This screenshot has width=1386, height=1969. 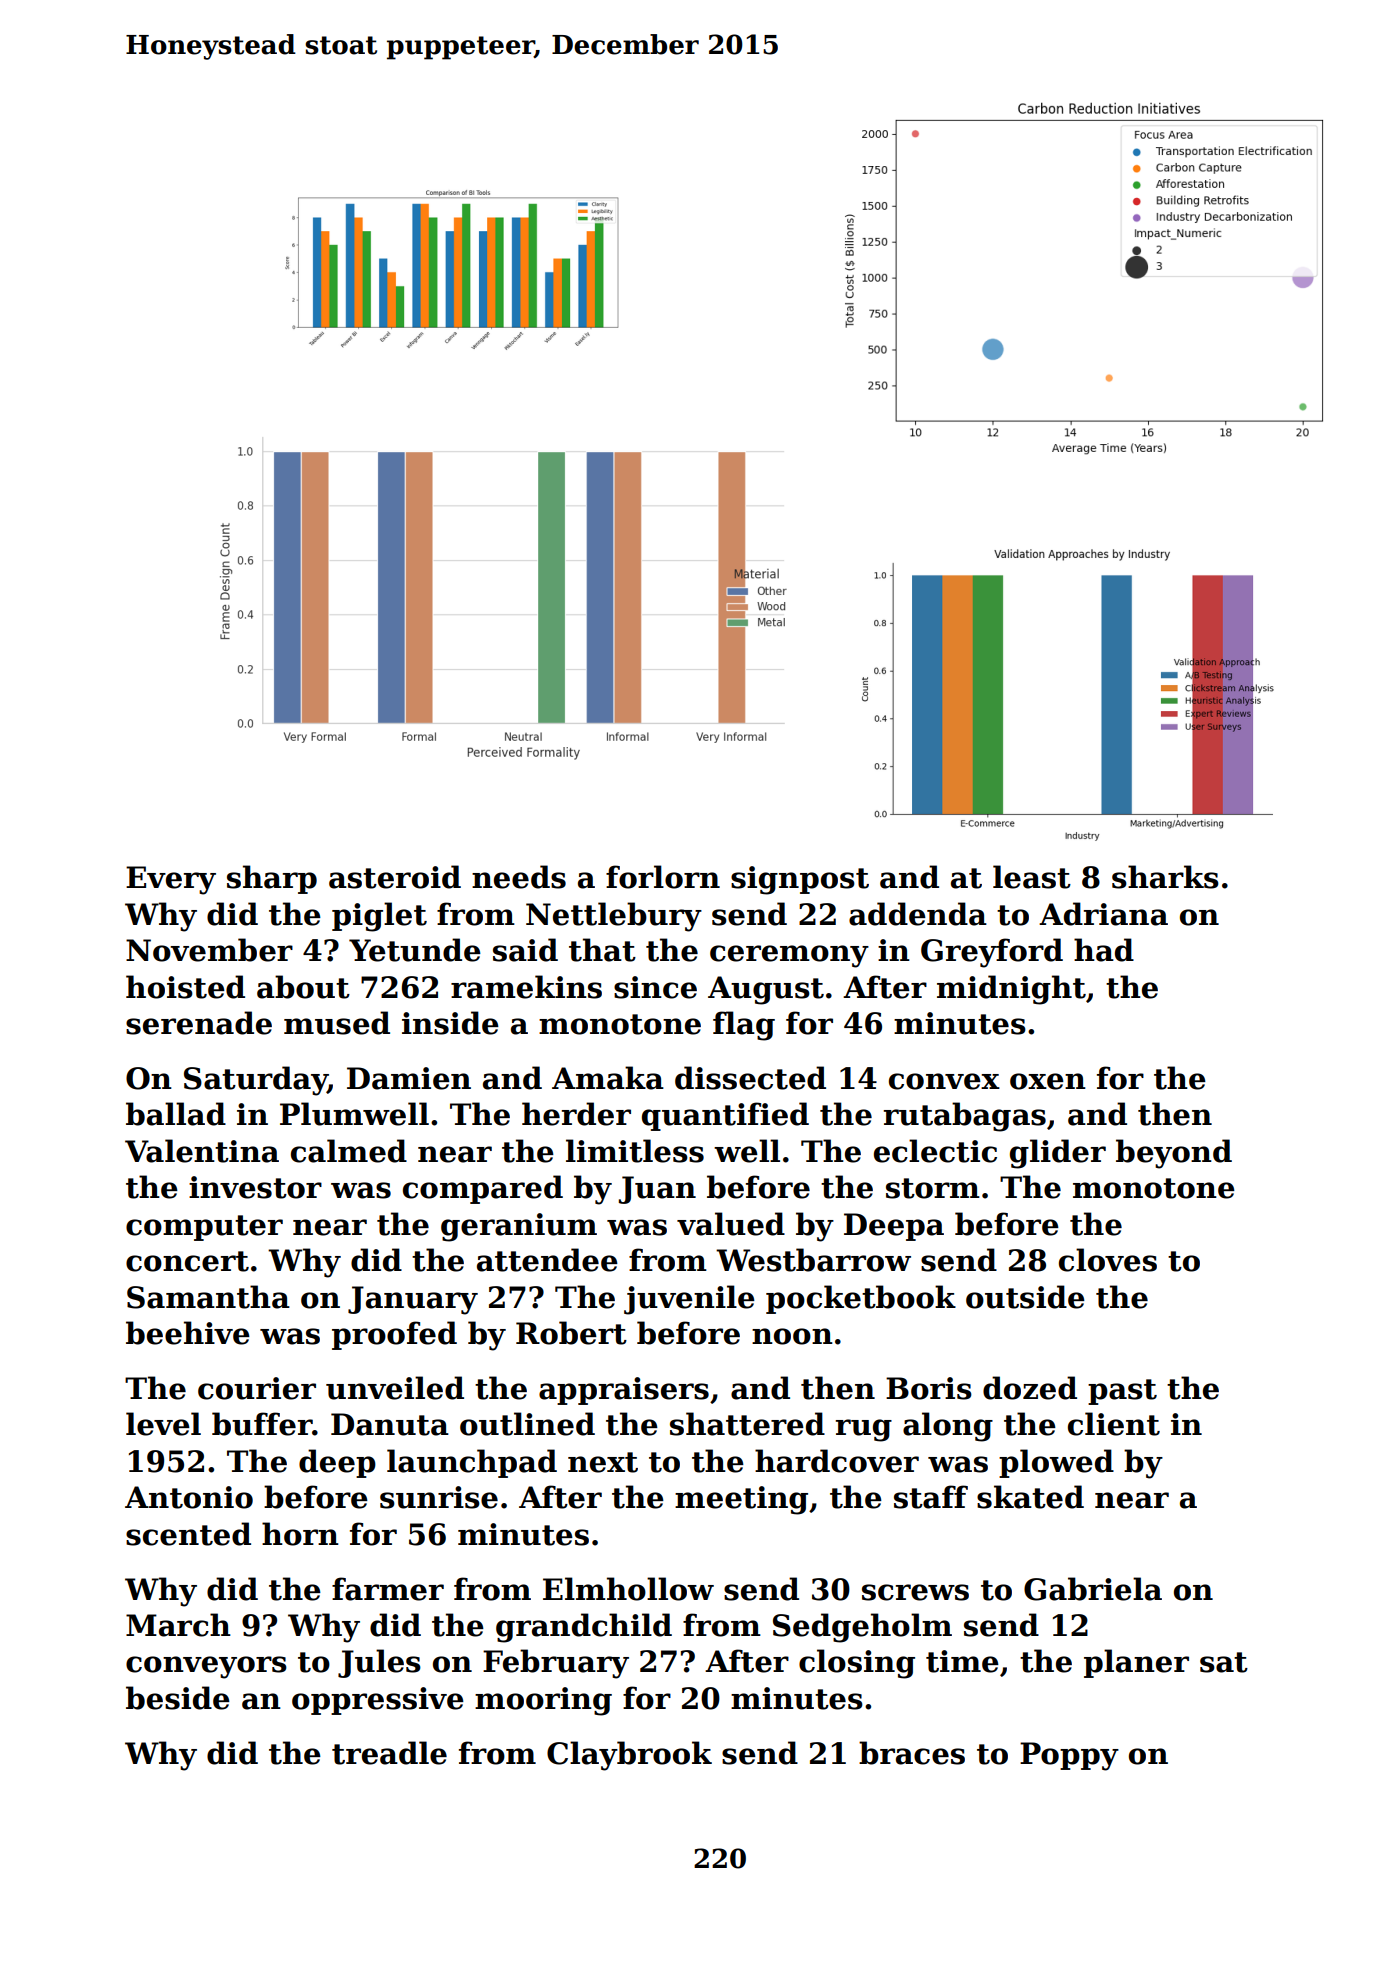 I want to click on oxen, so click(x=1048, y=1081).
